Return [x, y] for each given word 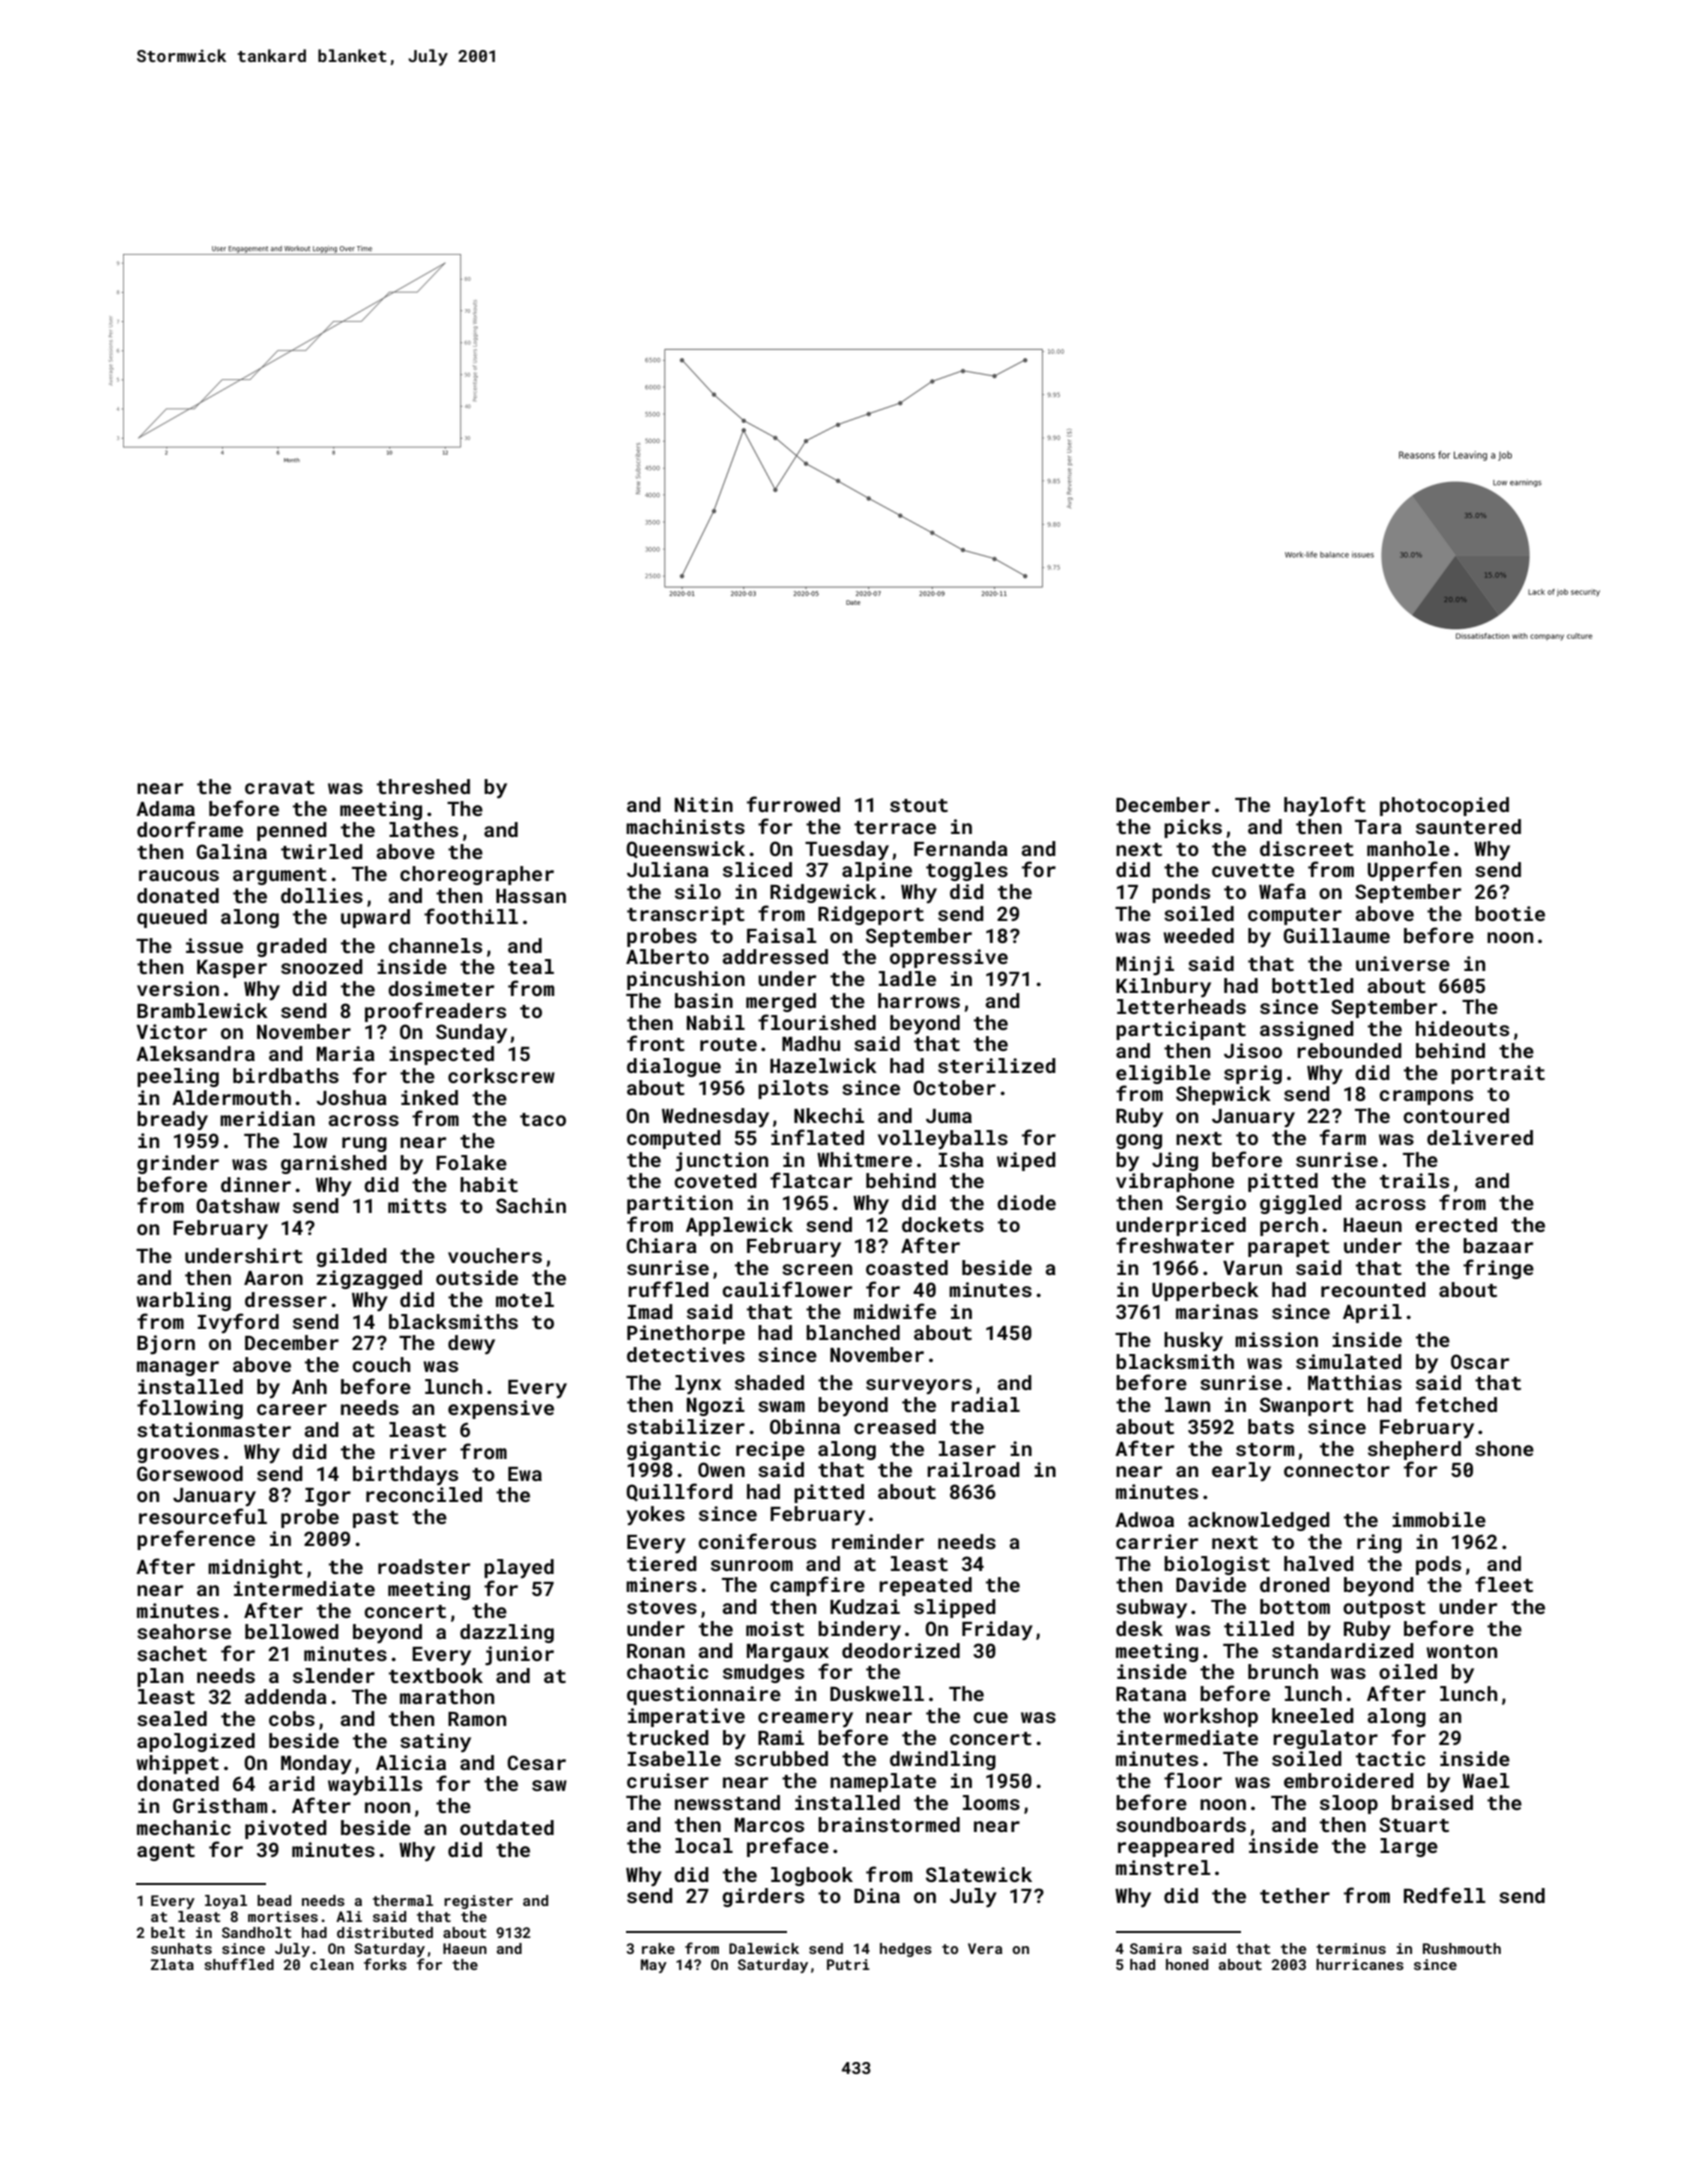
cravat [280, 787]
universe [1403, 963]
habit [489, 1184]
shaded [769, 1382]
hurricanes [1360, 1964]
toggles [967, 871]
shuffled [239, 1964]
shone [1504, 1448]
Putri [848, 1964]
